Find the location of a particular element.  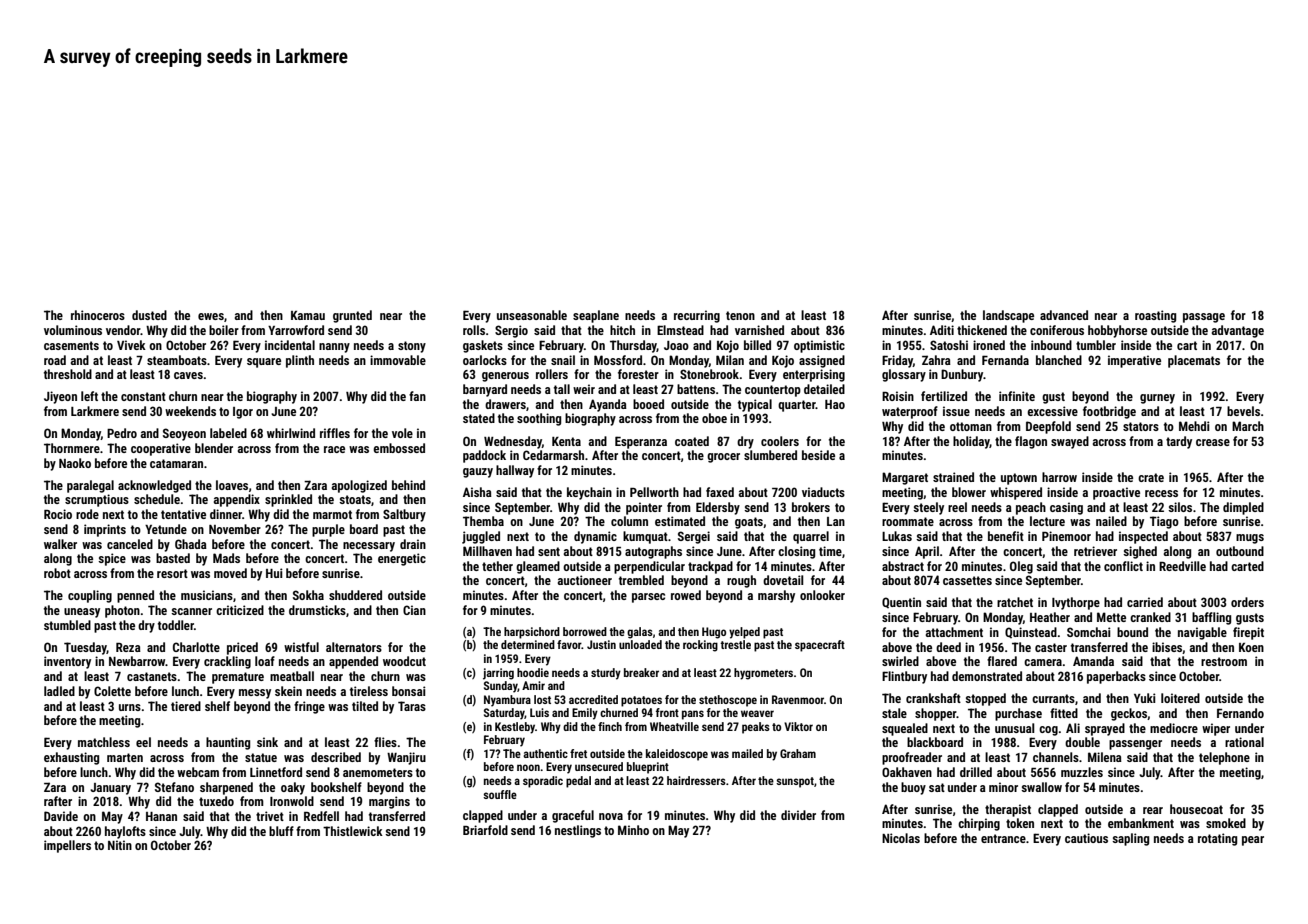

unseasonable is located at coordinates (532, 315).
